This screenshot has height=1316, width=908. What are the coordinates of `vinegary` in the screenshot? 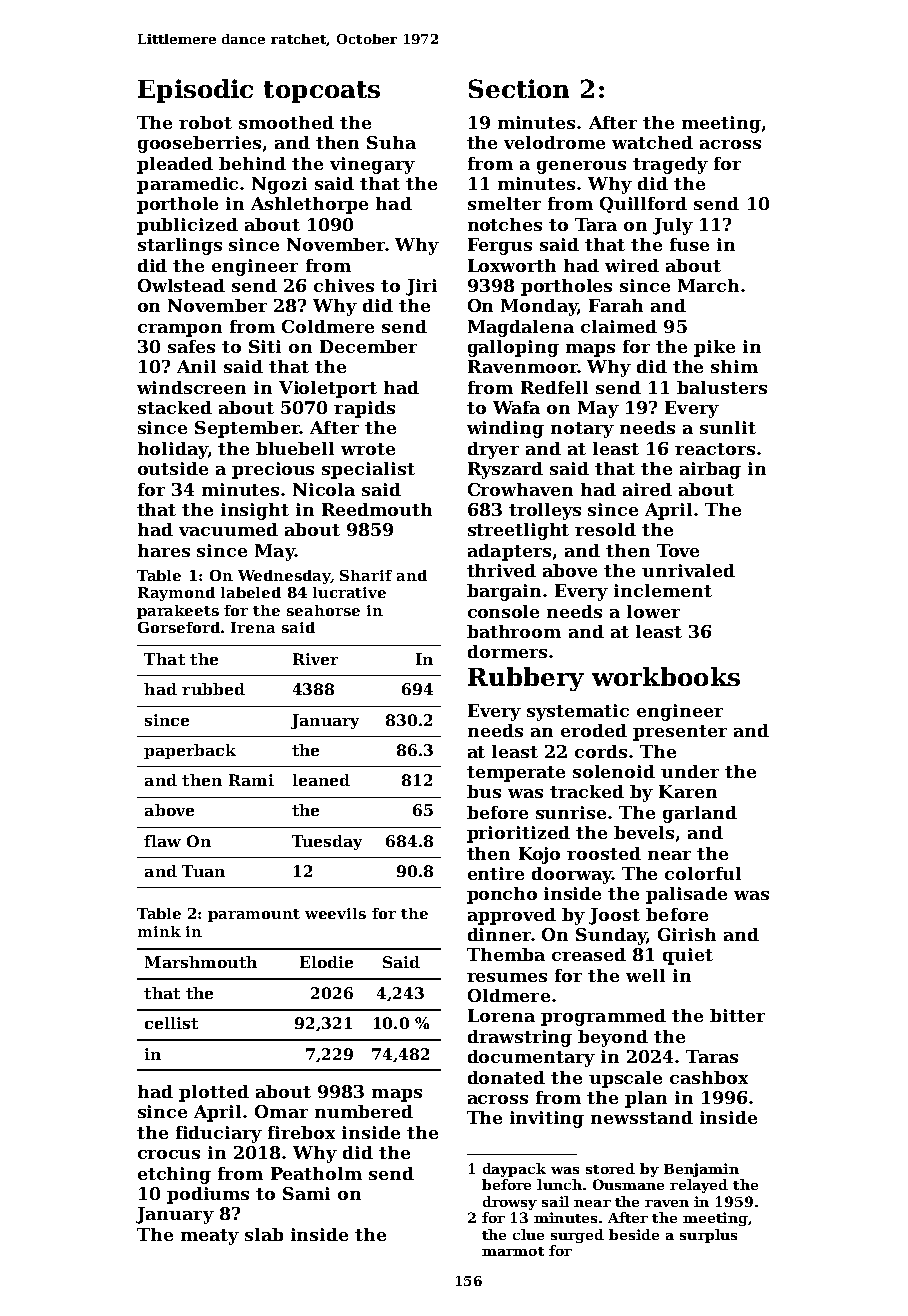 It's located at (372, 165).
